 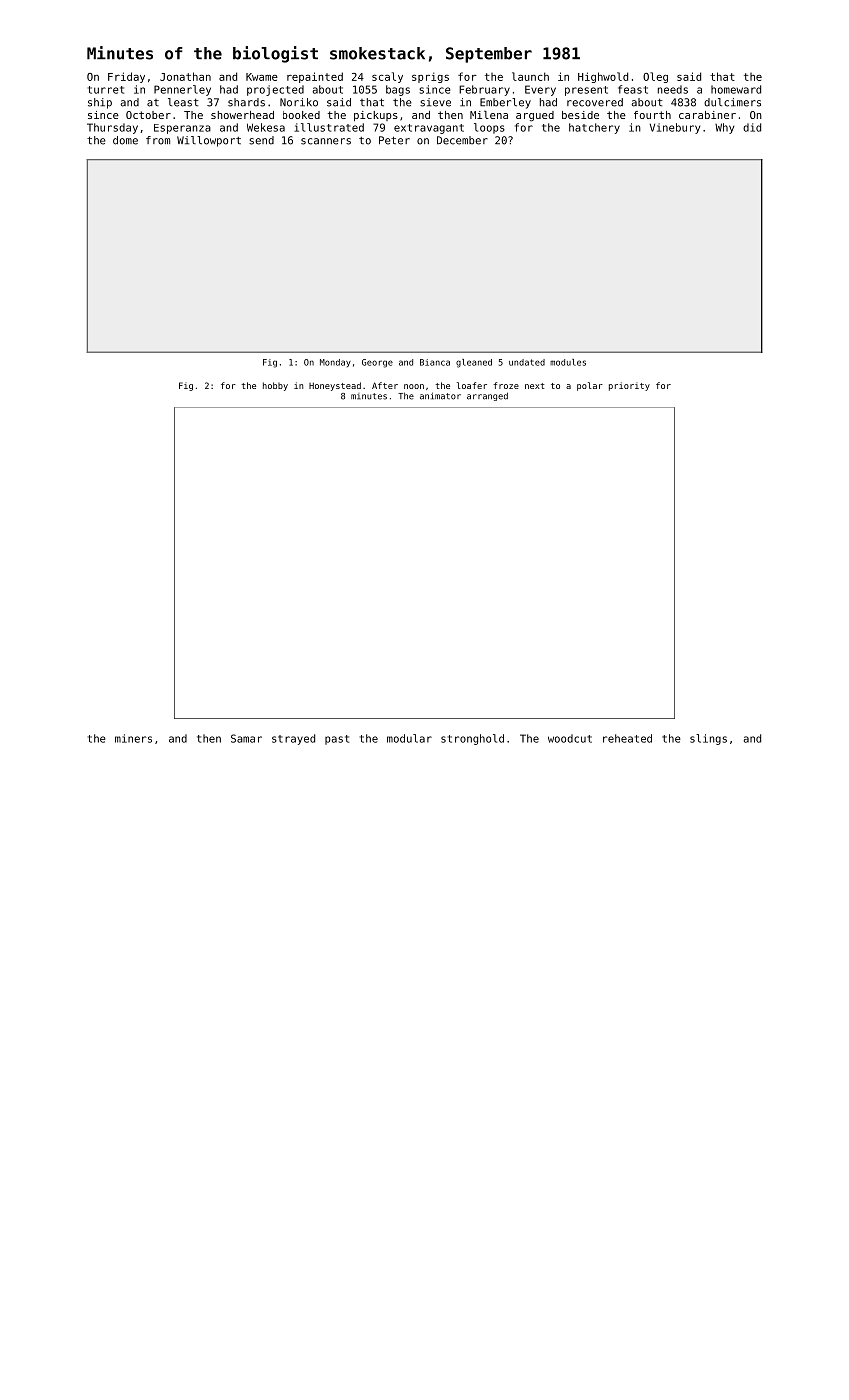 What do you see at coordinates (275, 386) in the screenshot?
I see `hobby` at bounding box center [275, 386].
